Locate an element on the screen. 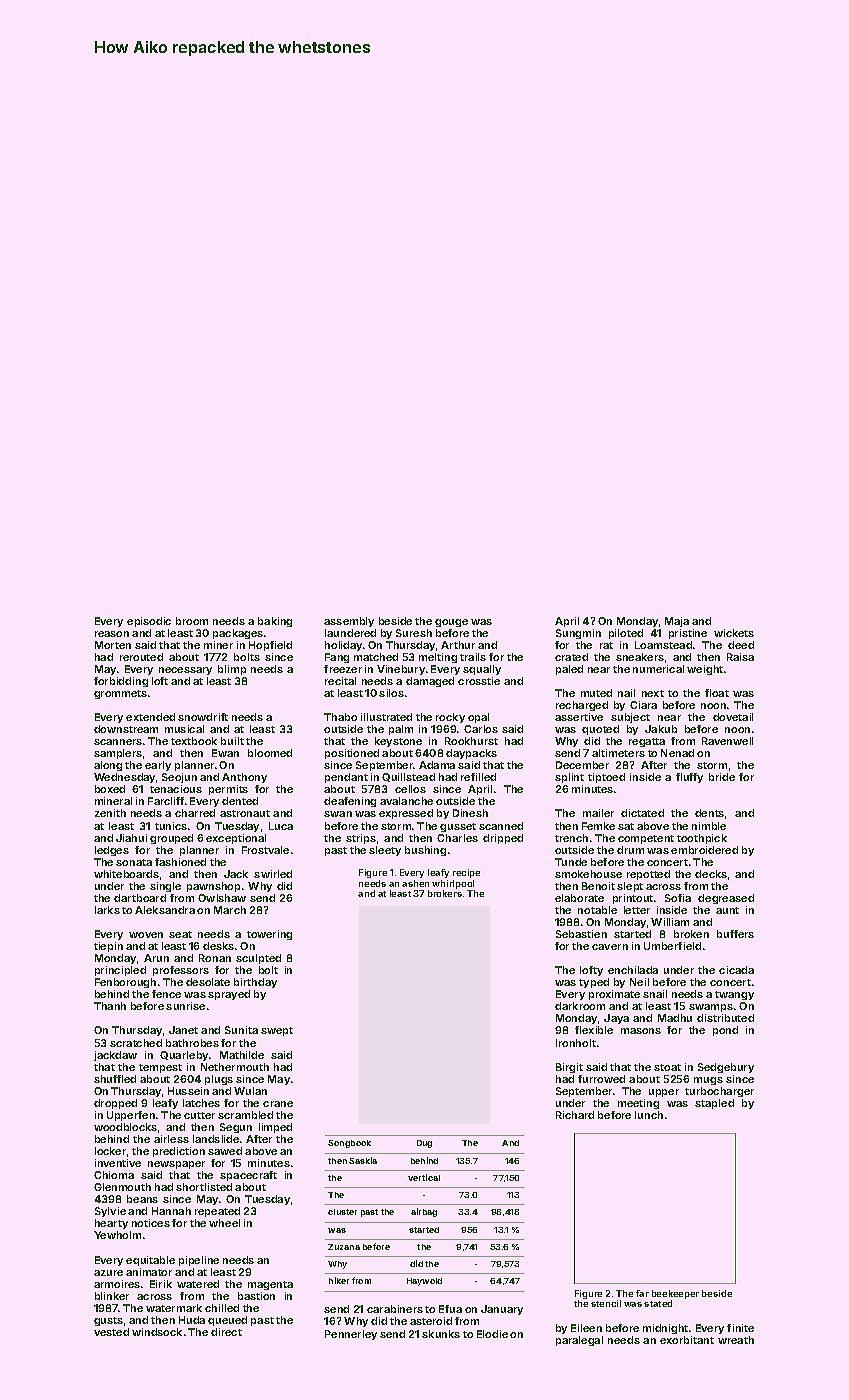 The height and width of the screenshot is (1400, 849). squally is located at coordinates (482, 670).
